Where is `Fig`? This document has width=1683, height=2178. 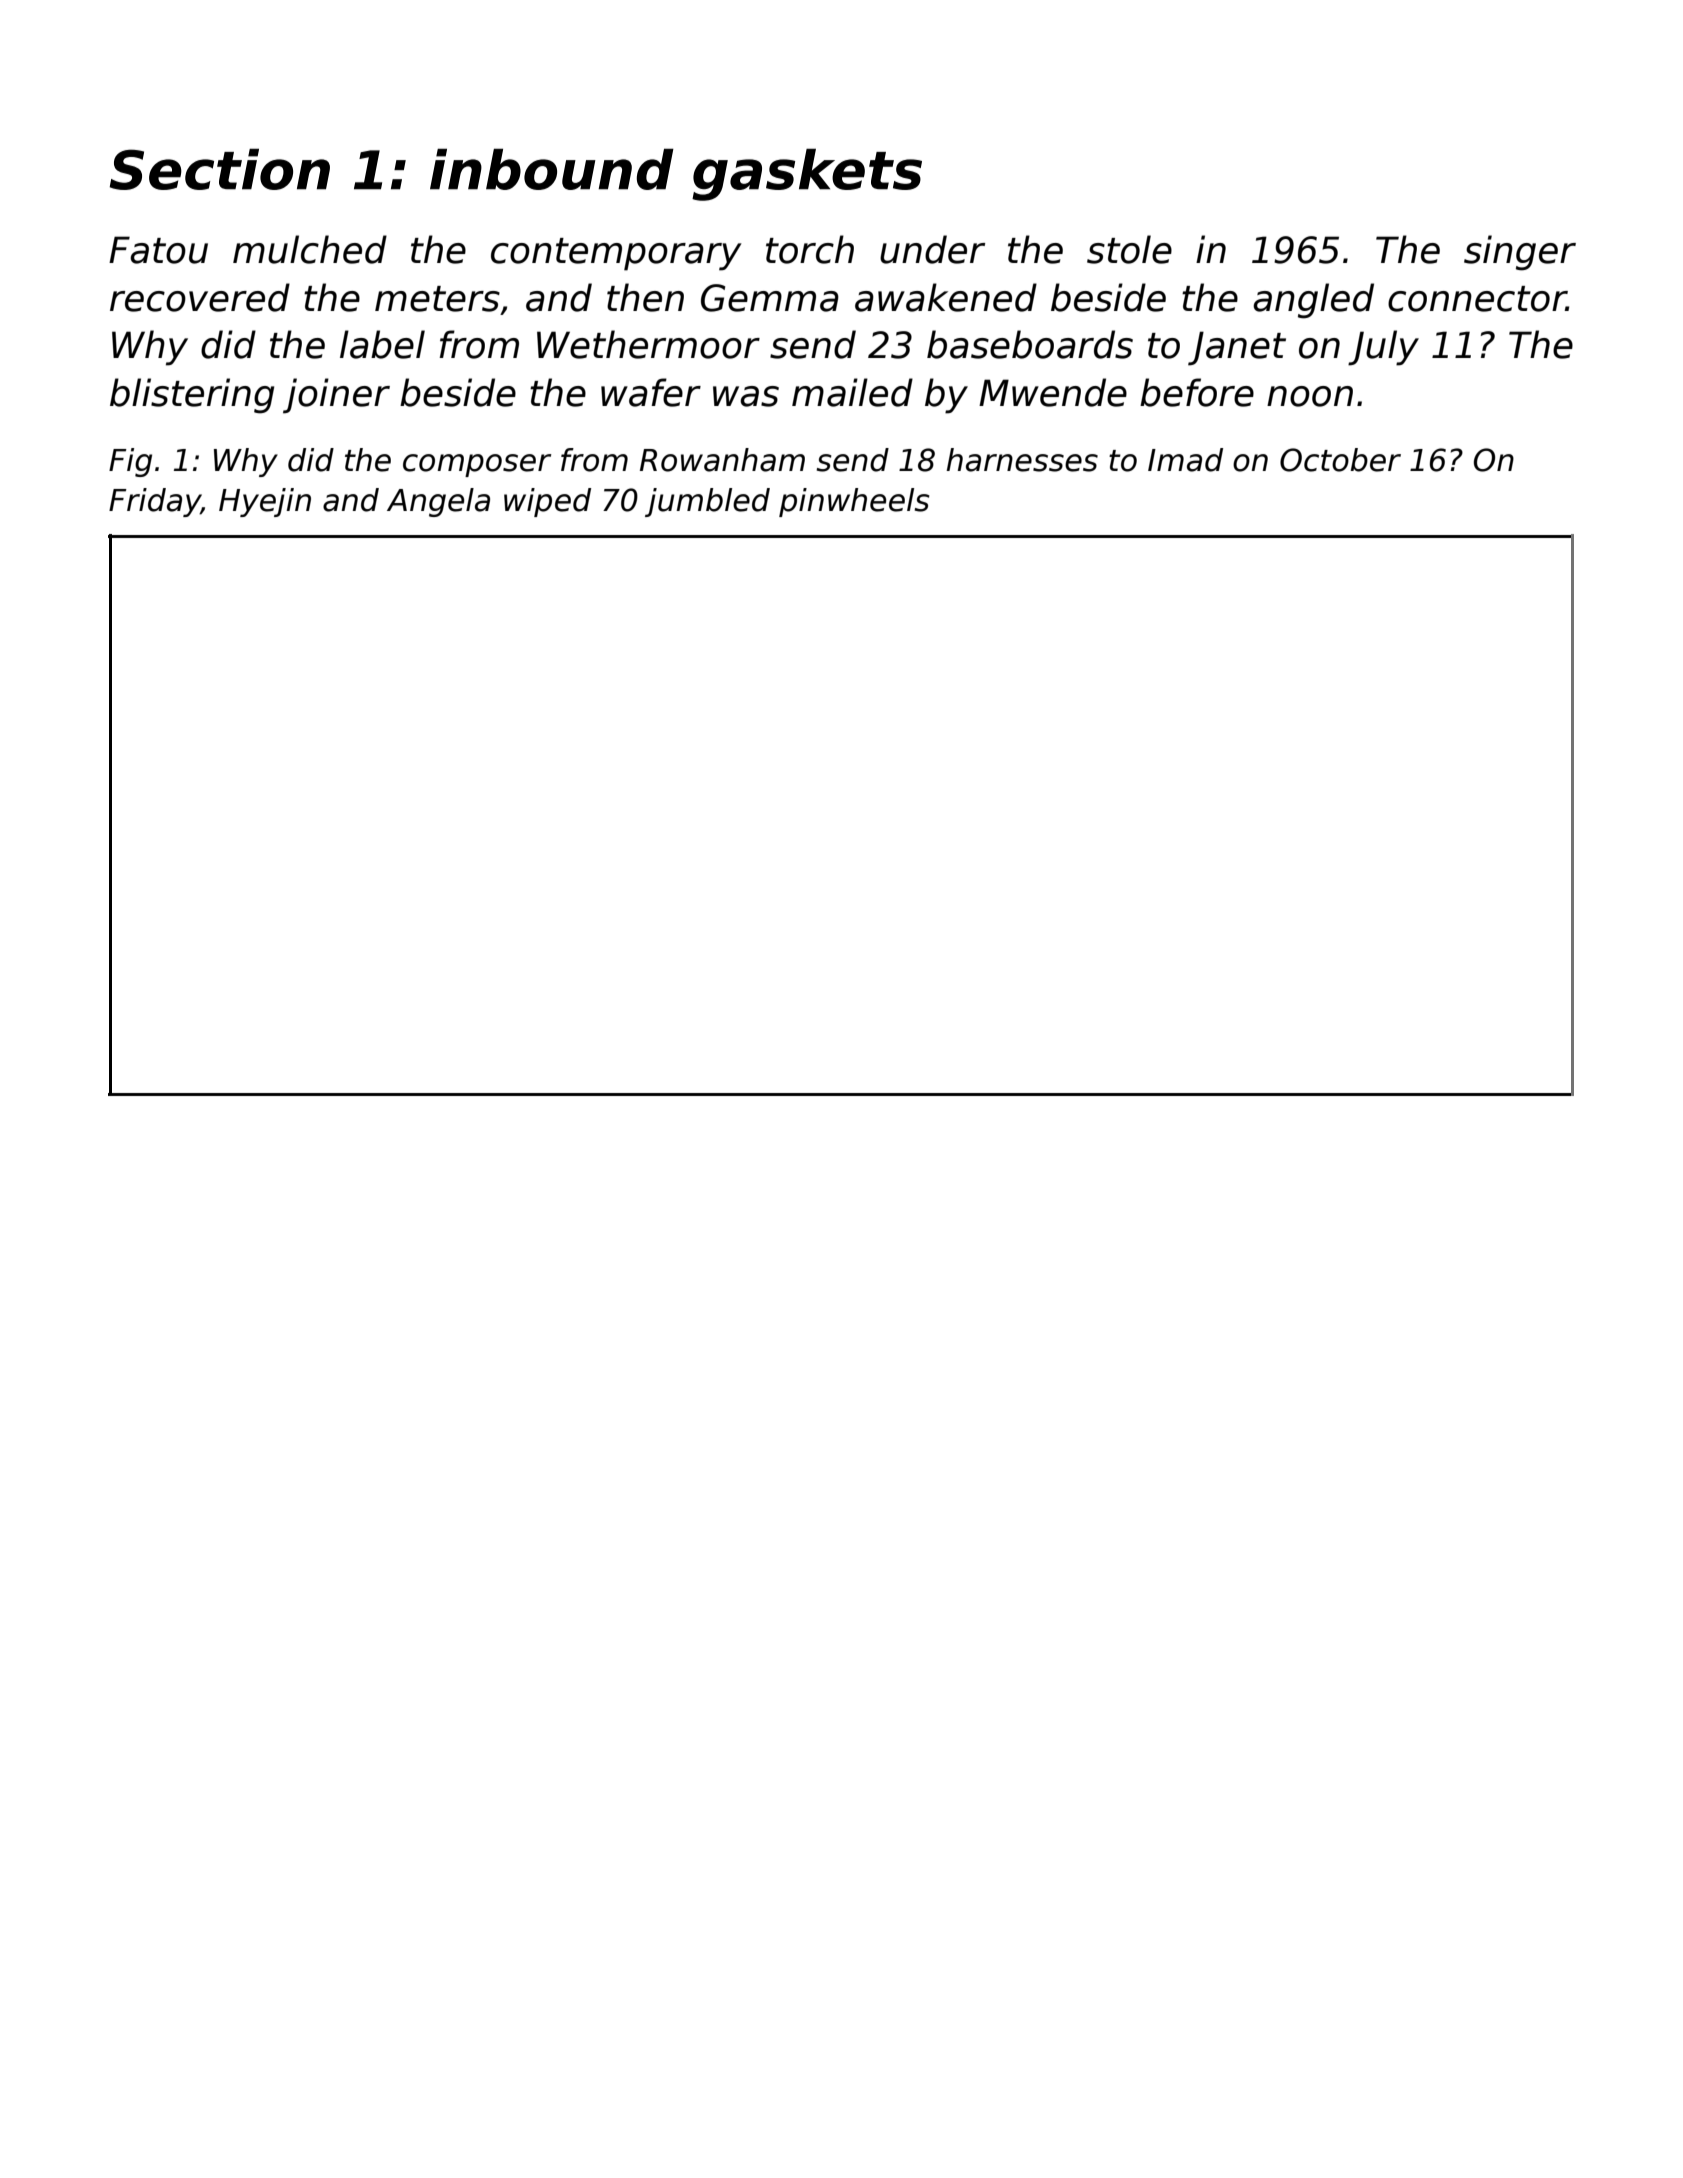 Fig is located at coordinates (130, 462).
